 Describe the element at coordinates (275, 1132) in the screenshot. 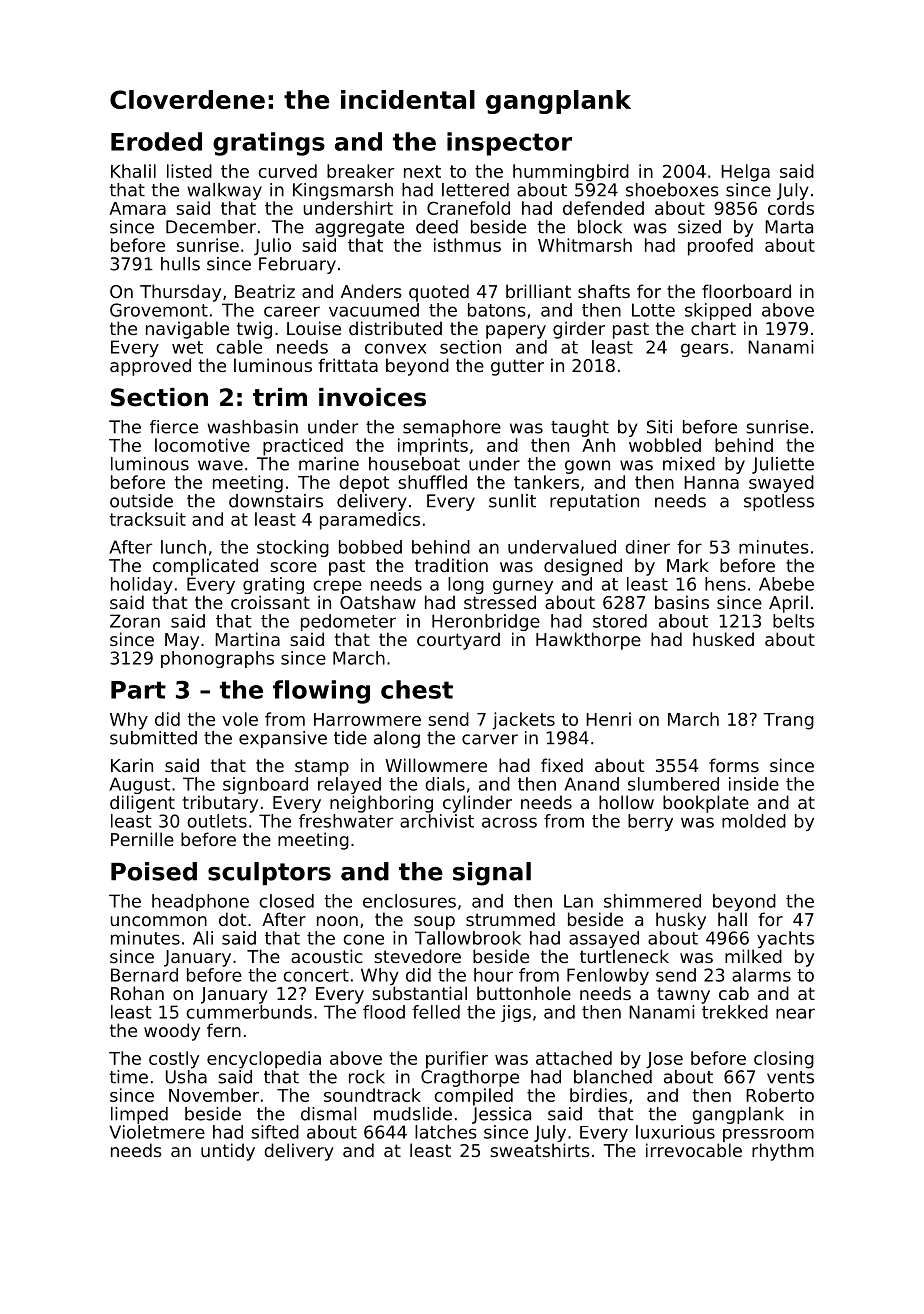

I see `sifted` at that location.
